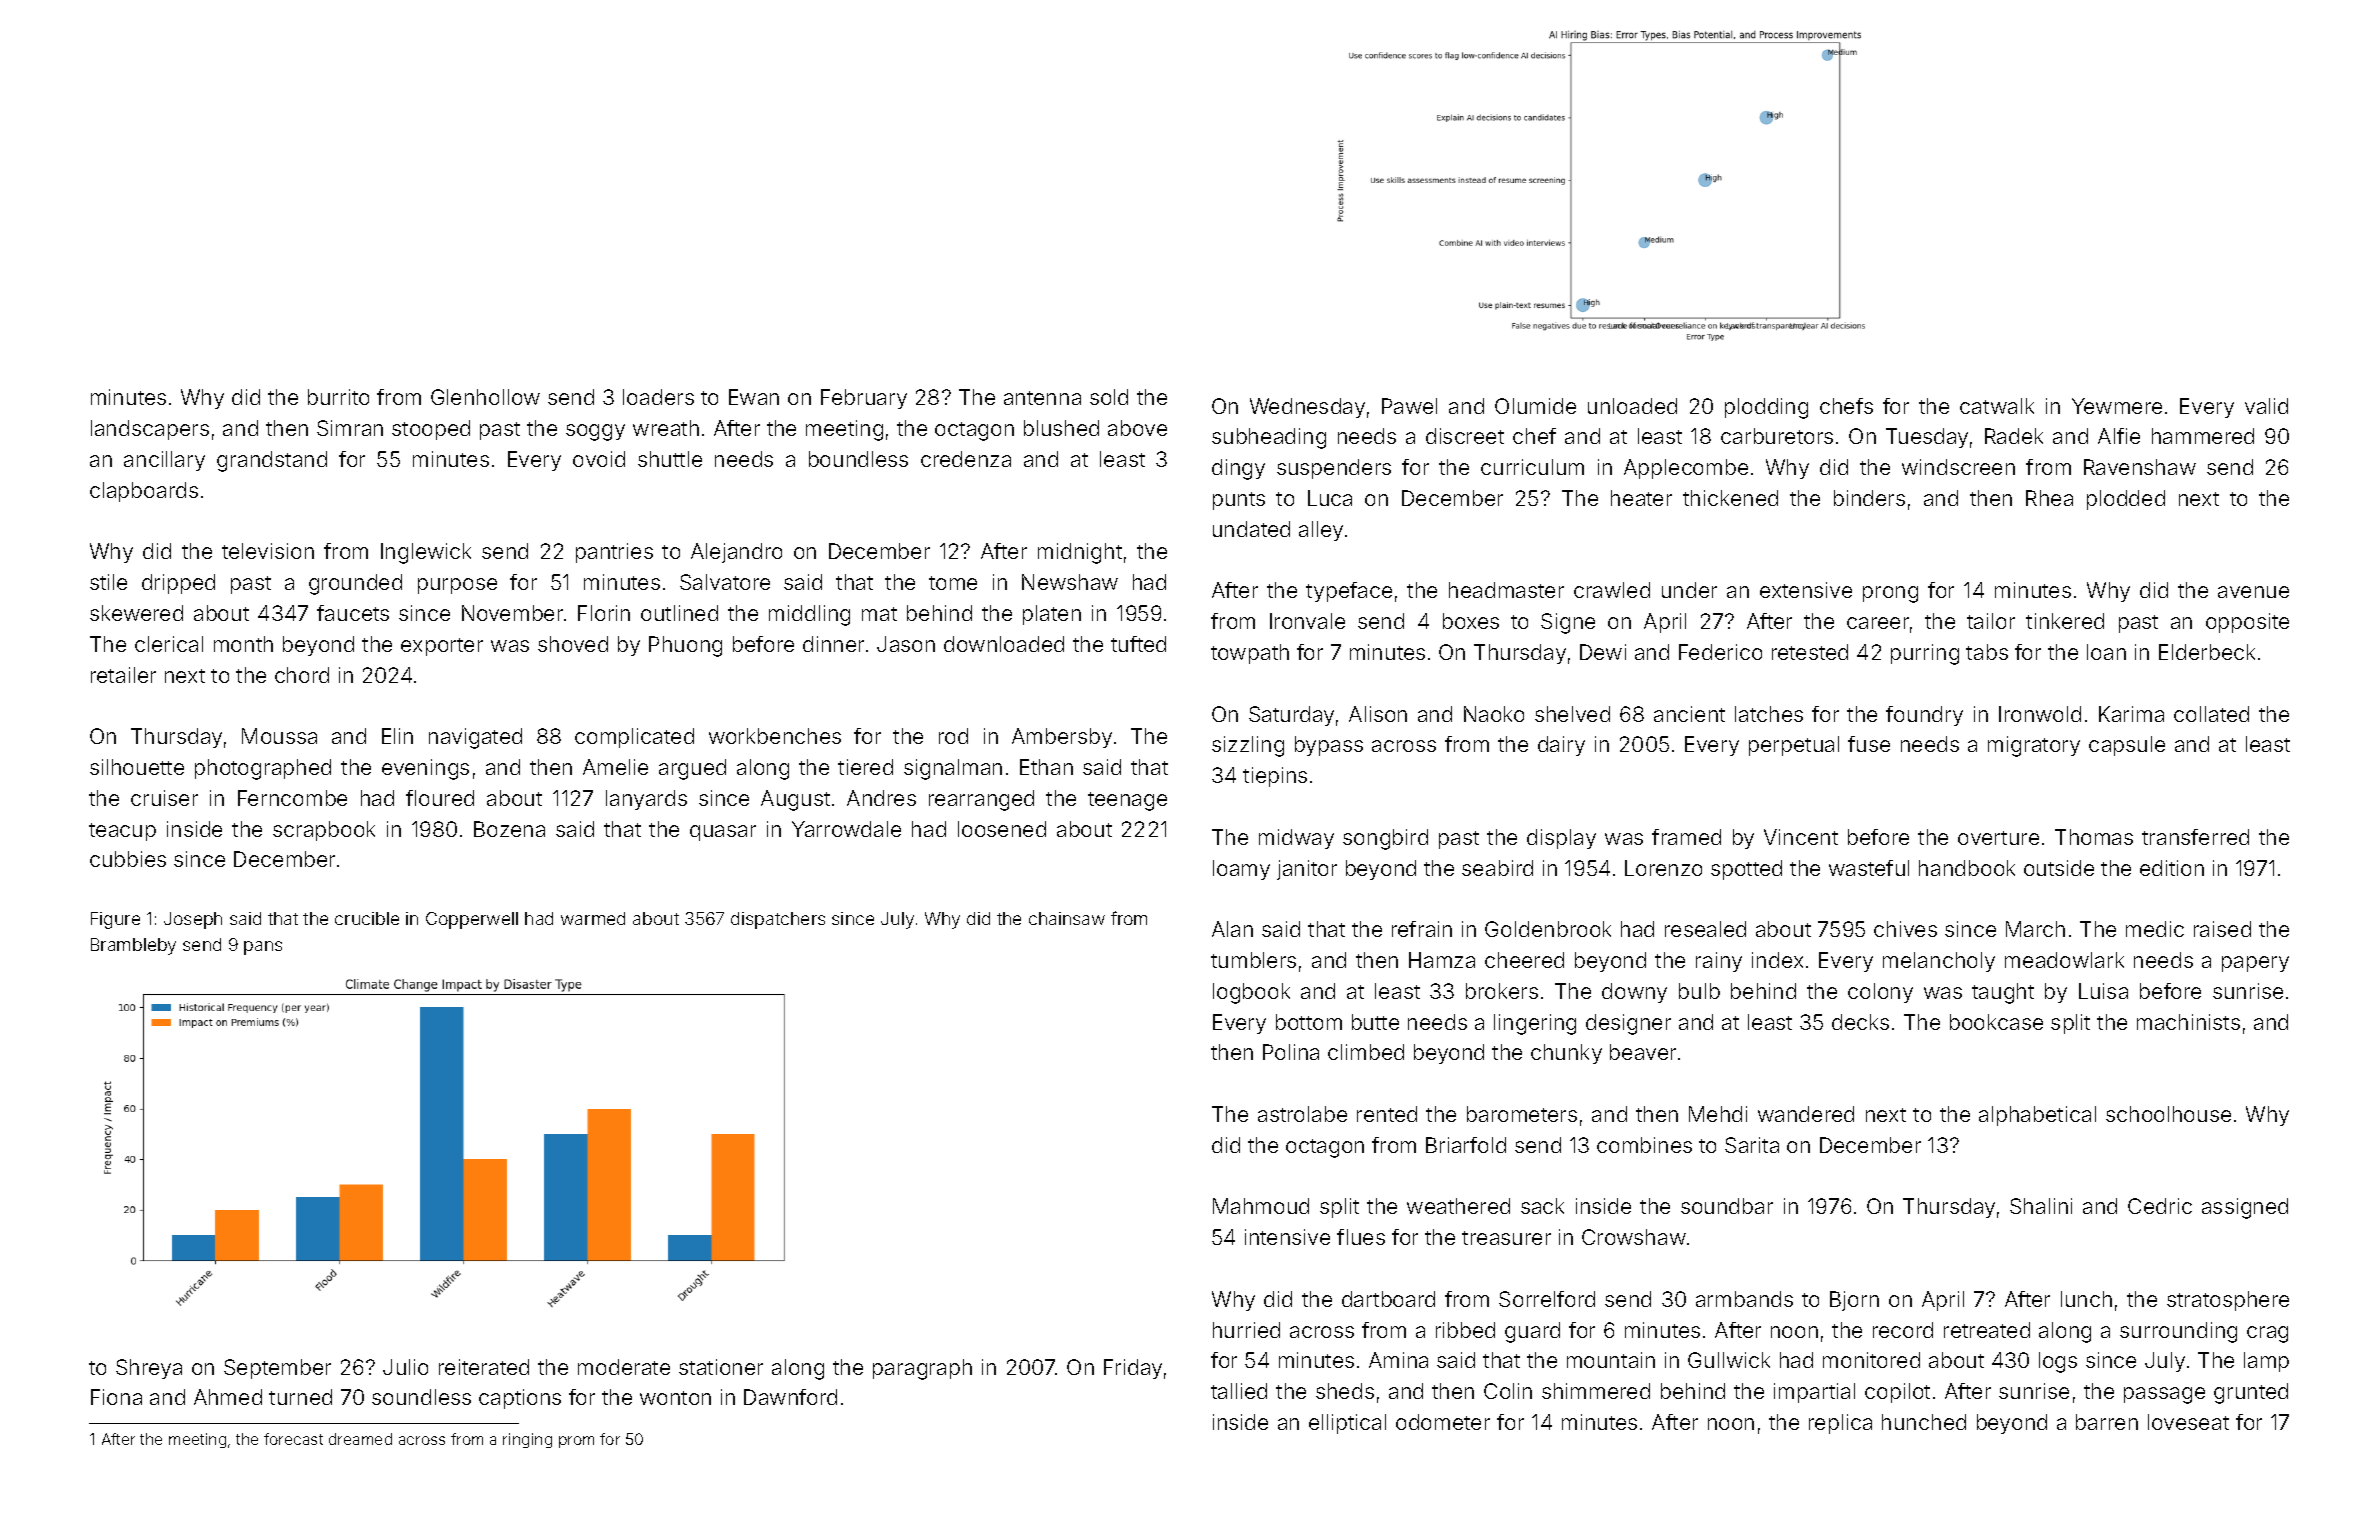  Describe the element at coordinates (293, 1439) in the screenshot. I see `forecast` at that location.
